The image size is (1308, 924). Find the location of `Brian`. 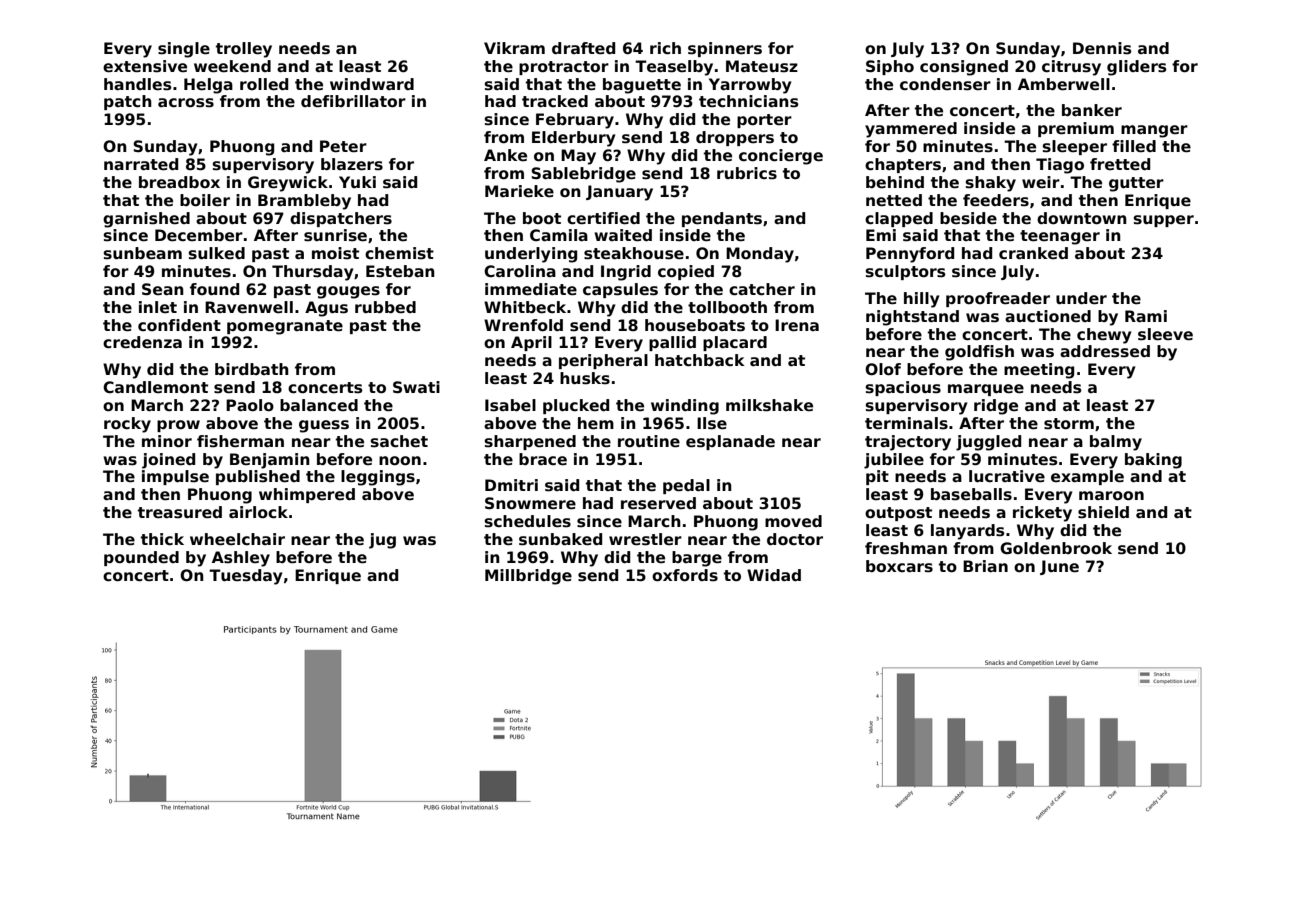

Brian is located at coordinates (985, 566).
